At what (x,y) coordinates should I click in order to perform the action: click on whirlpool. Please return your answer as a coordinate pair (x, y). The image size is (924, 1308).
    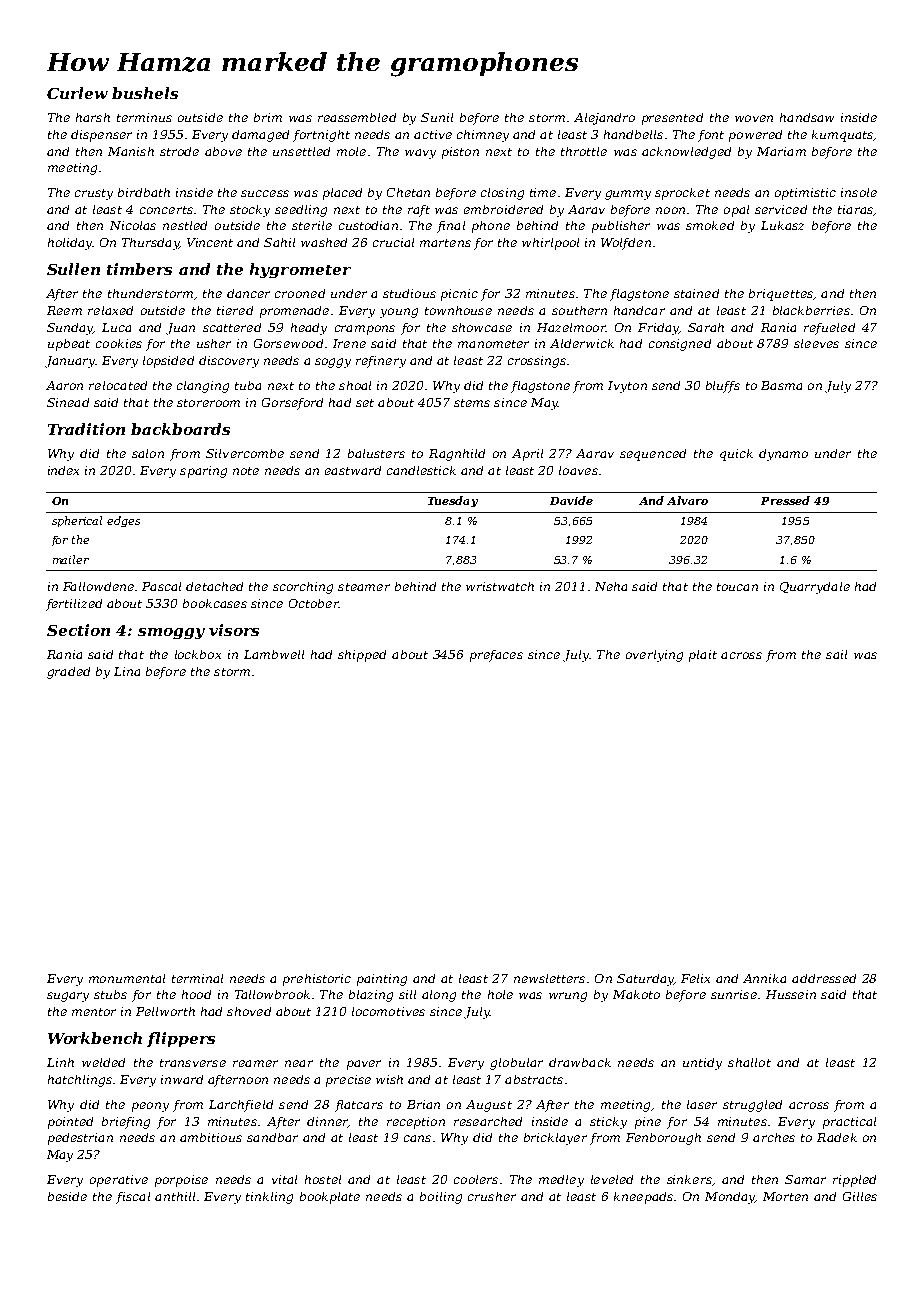
    Looking at the image, I should click on (550, 244).
